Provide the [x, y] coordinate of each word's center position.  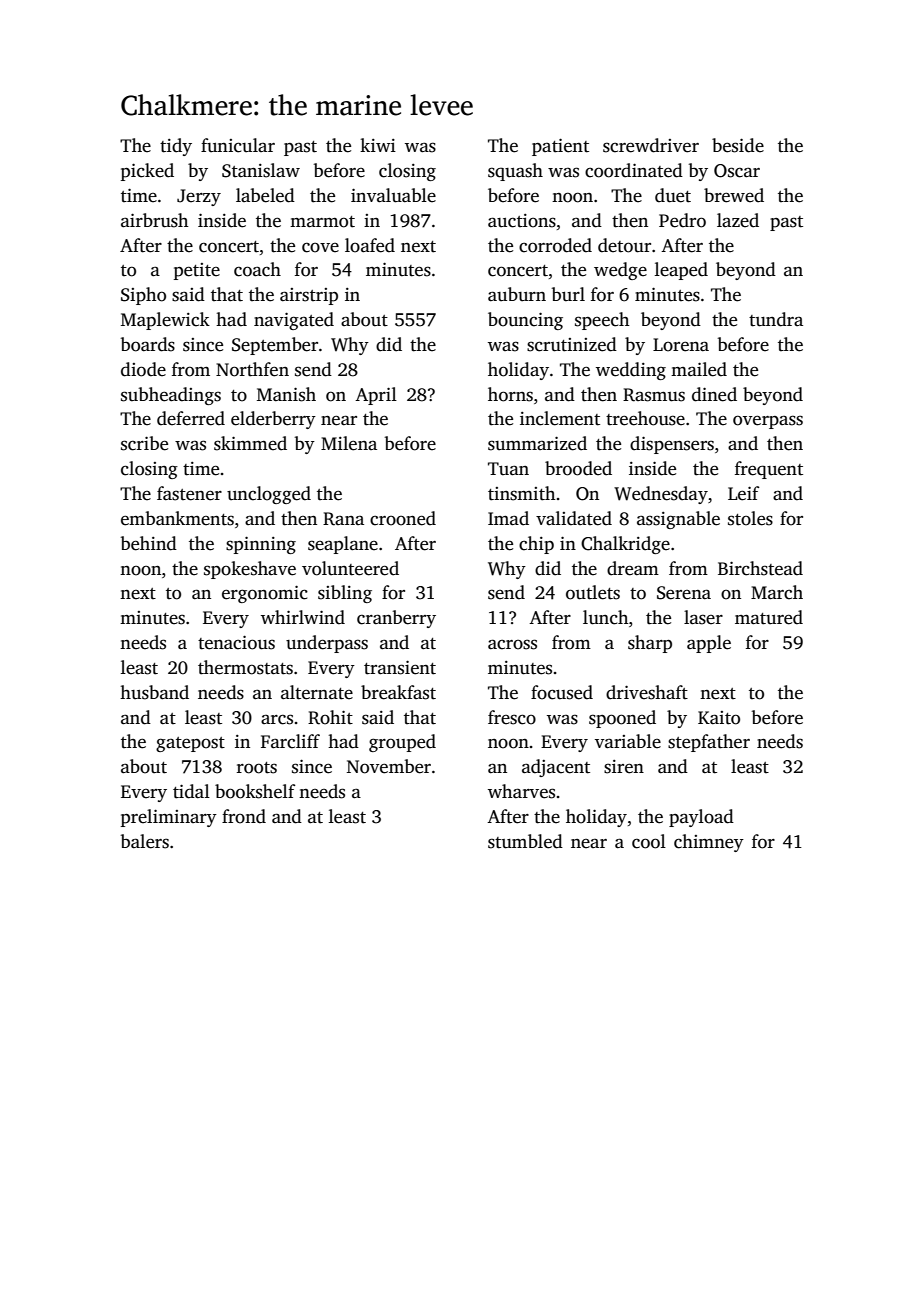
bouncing [525, 321]
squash [515, 172]
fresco [512, 717]
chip [536, 545]
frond [244, 816]
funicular [238, 145]
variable [628, 741]
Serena [684, 593]
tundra [776, 319]
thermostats [245, 667]
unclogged [269, 495]
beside [738, 145]
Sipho [143, 296]
